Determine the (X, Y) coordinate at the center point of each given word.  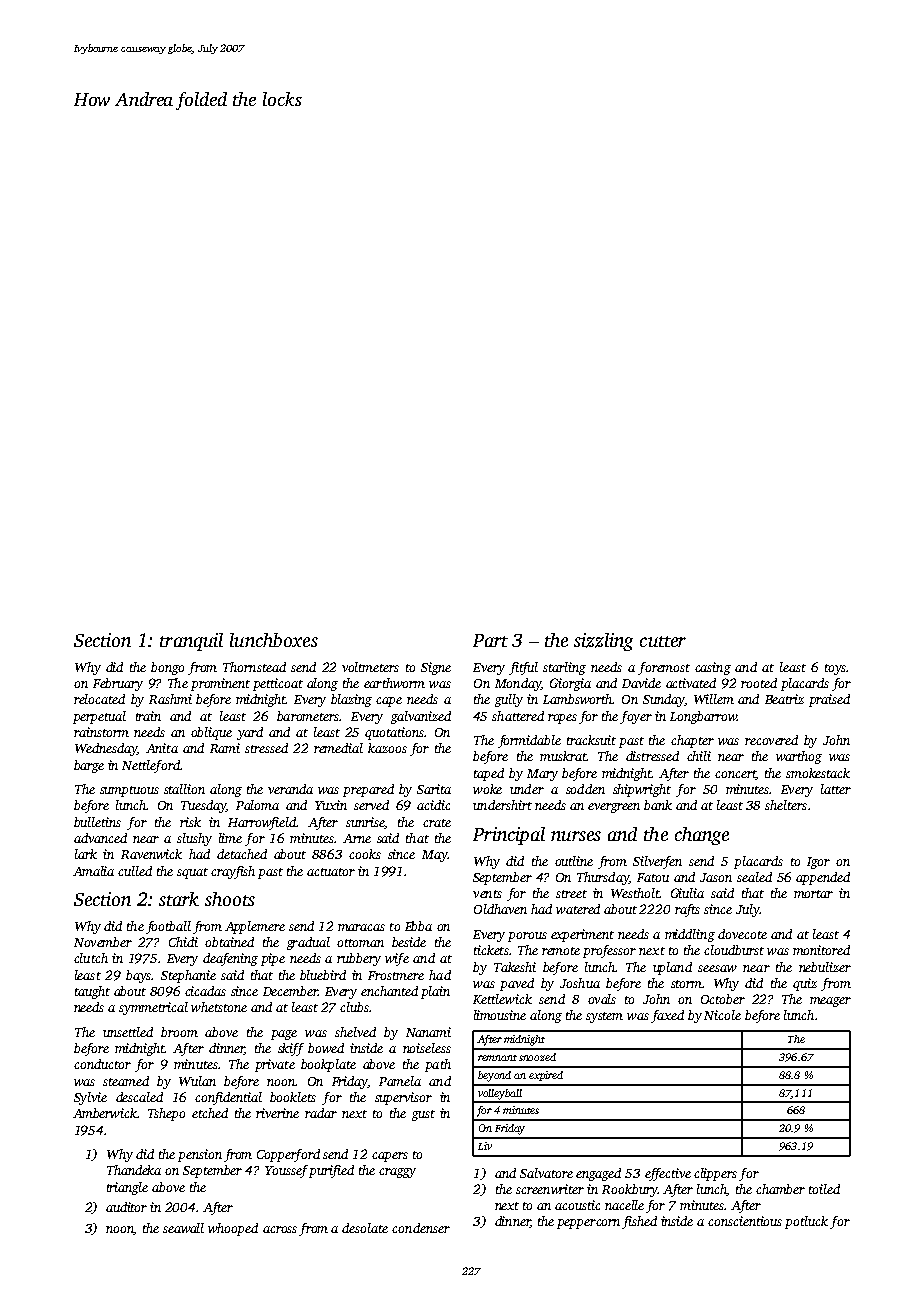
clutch (91, 958)
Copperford (288, 1155)
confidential (228, 1098)
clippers (715, 1174)
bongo (167, 668)
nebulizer (825, 967)
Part (490, 640)
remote (561, 951)
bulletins (97, 822)
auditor (126, 1207)
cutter (663, 641)
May (435, 856)
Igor (818, 863)
